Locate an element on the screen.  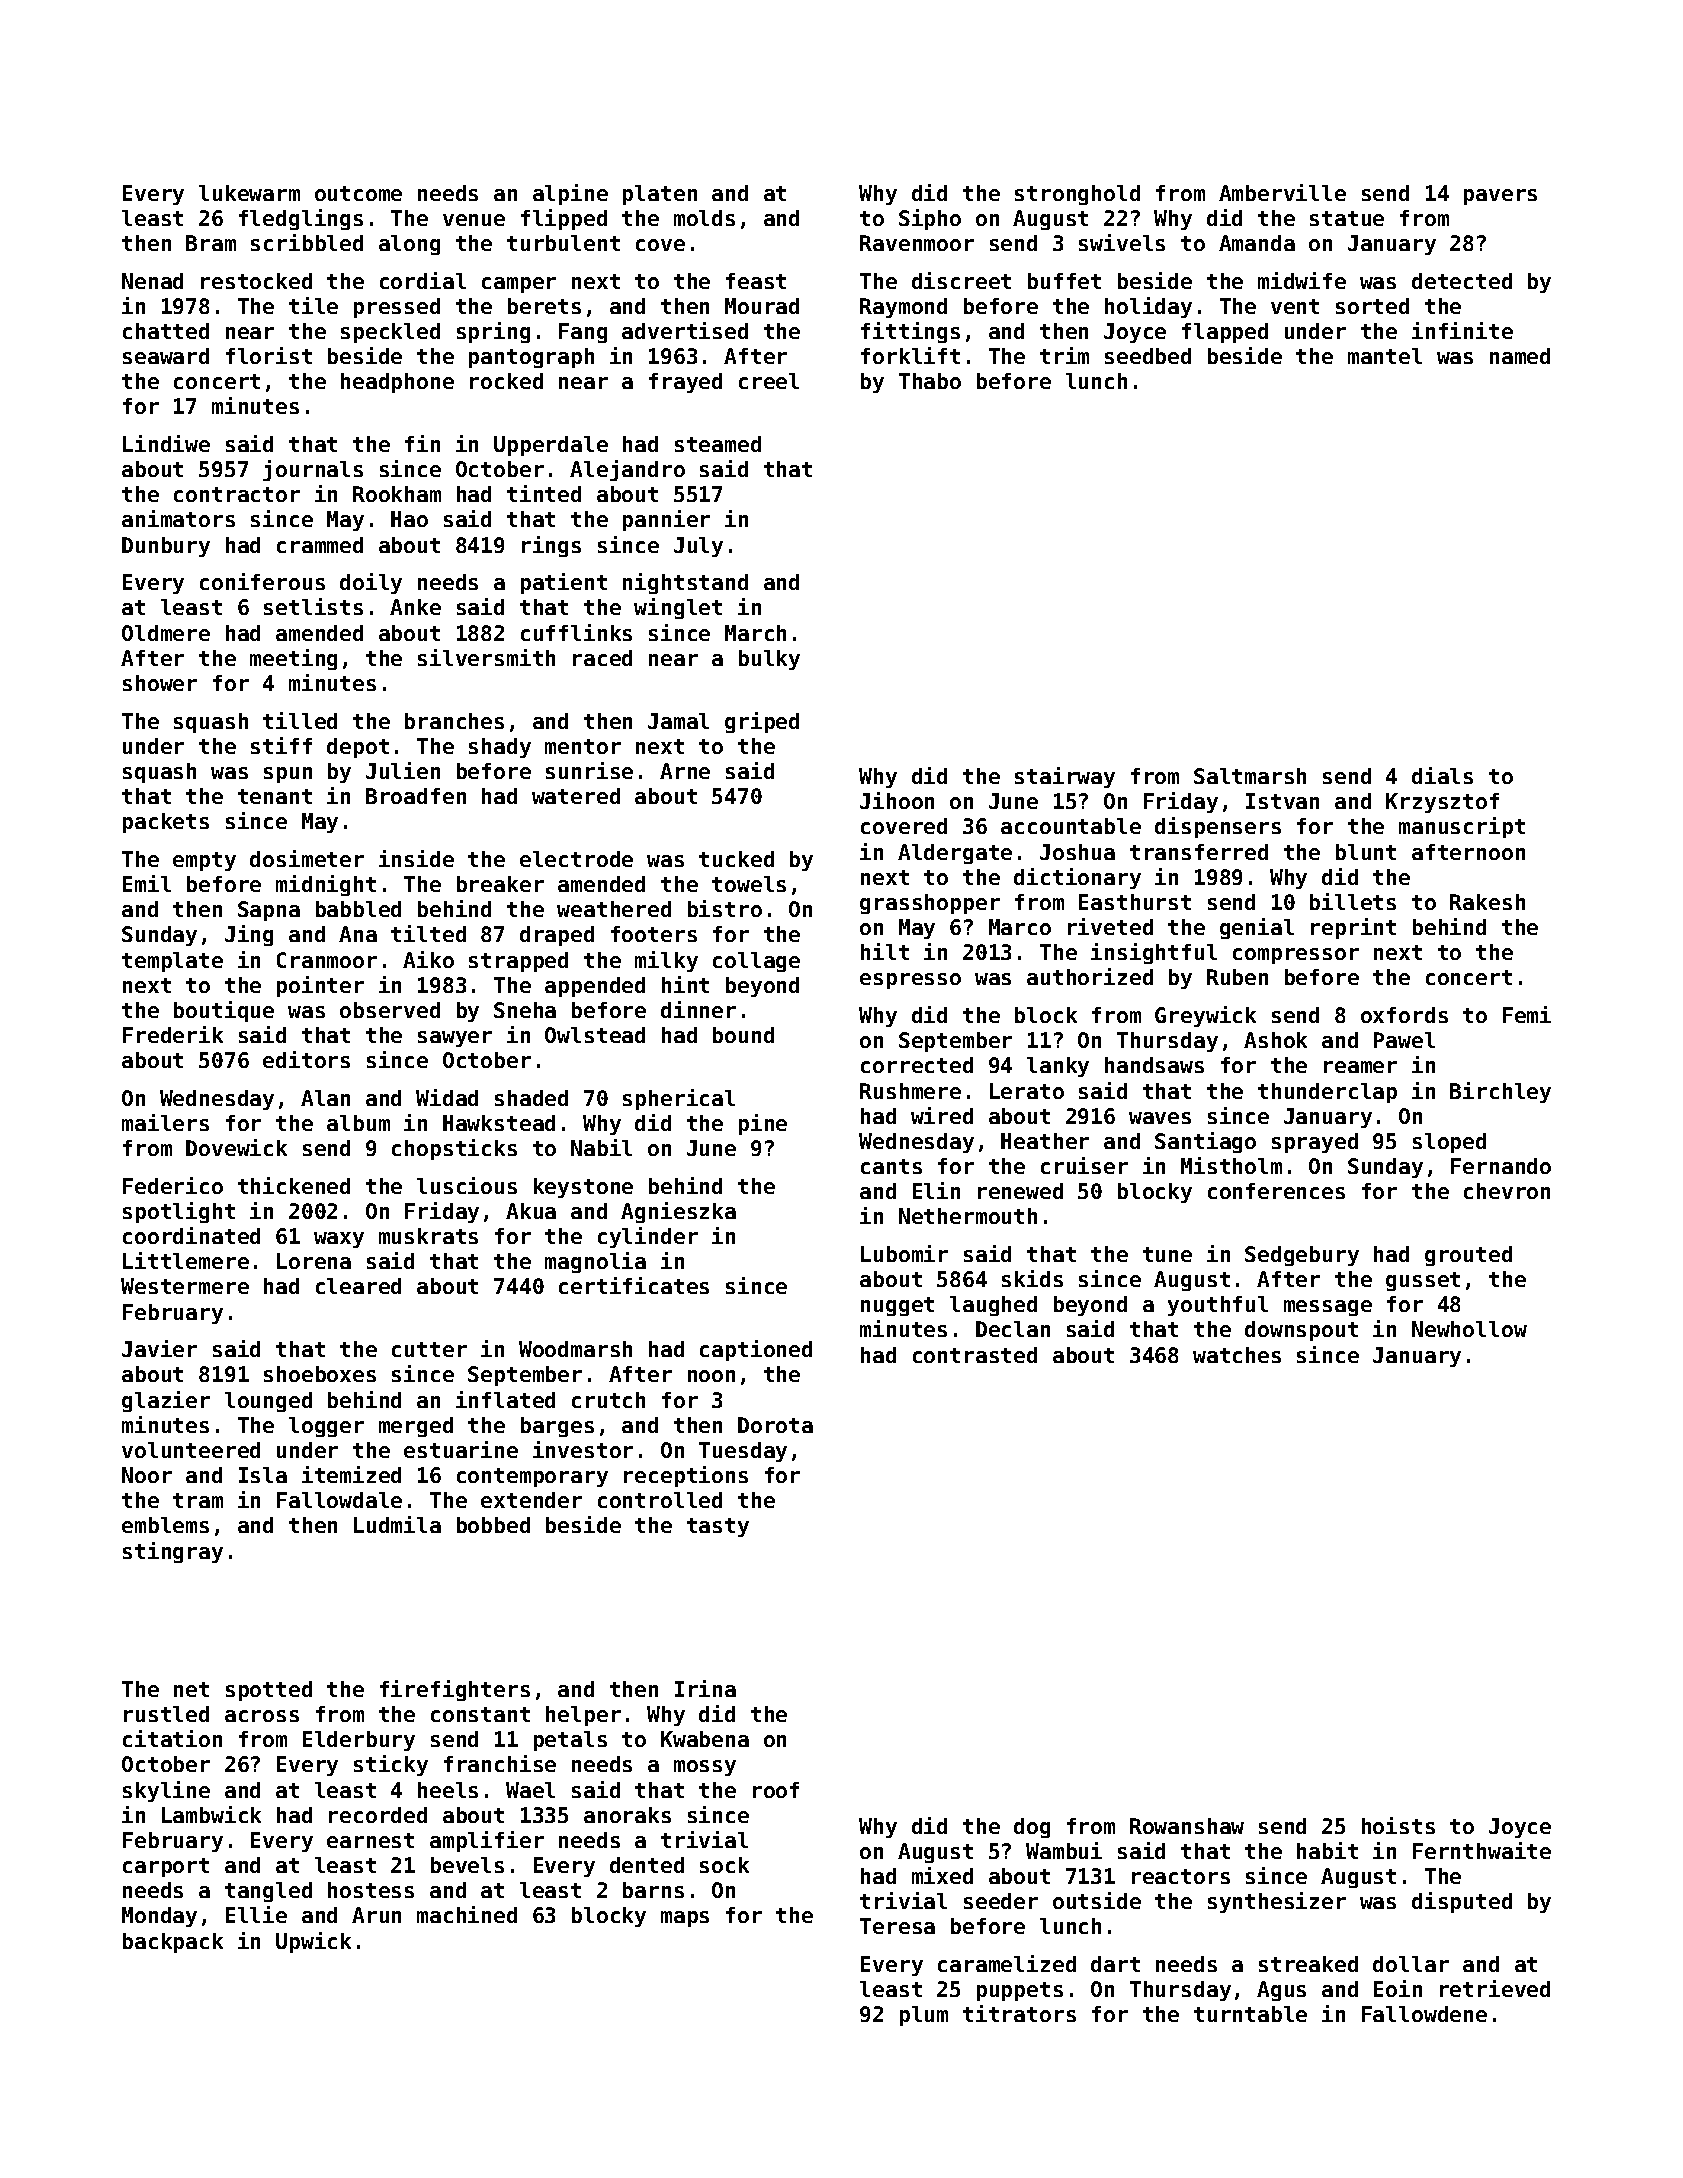
platen is located at coordinates (660, 195).
